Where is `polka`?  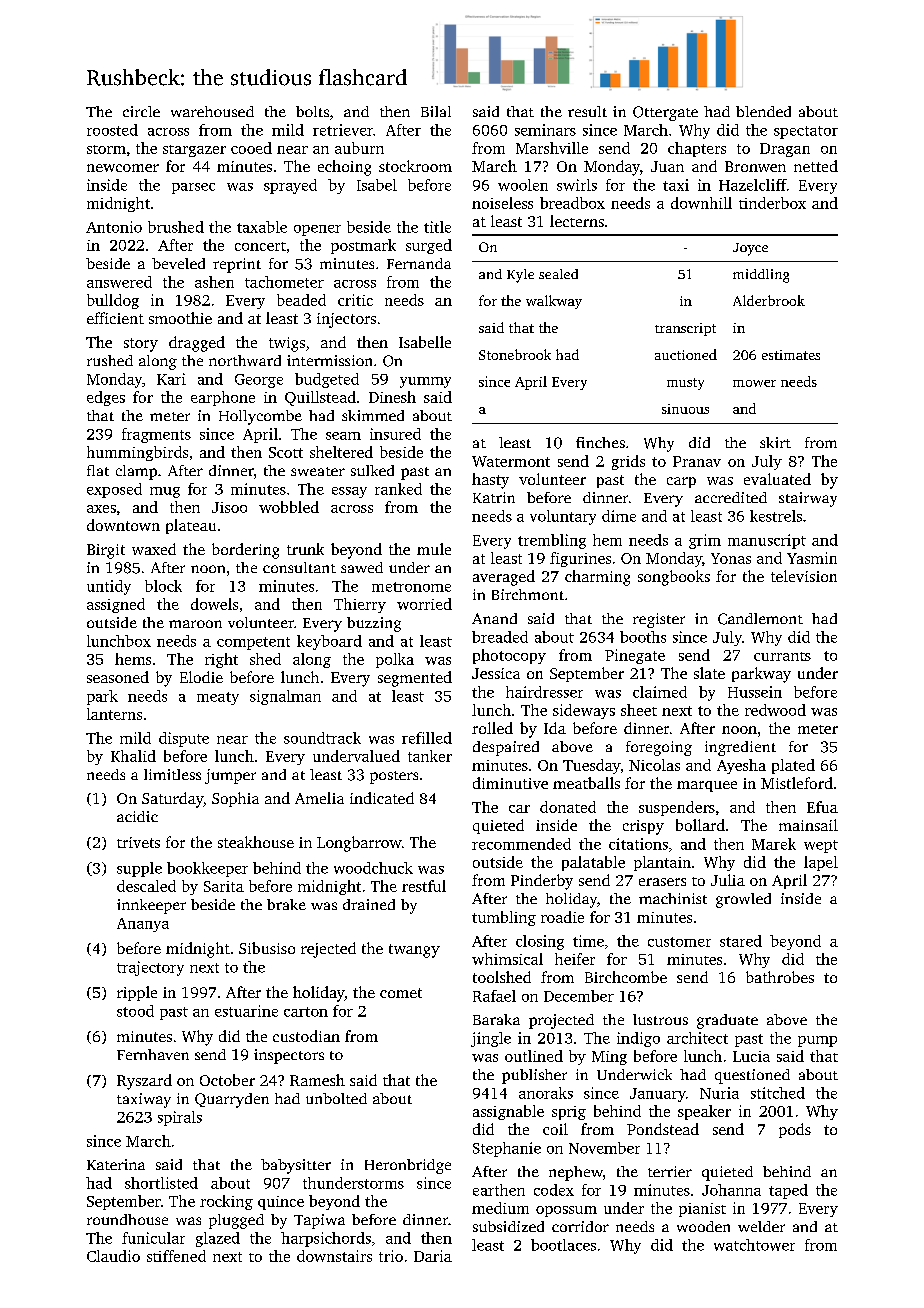
polka is located at coordinates (395, 660).
